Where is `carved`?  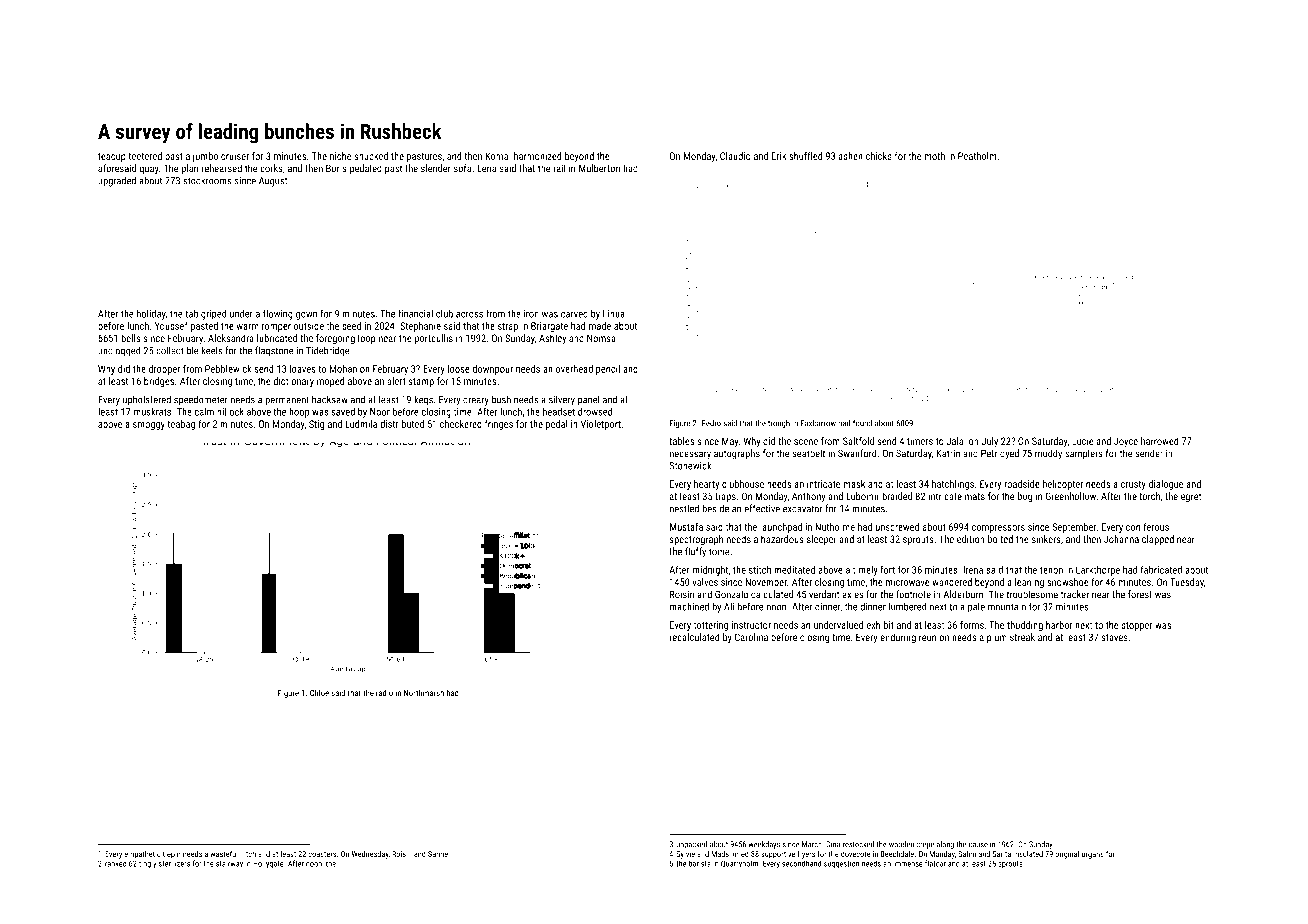
carved is located at coordinates (574, 314).
